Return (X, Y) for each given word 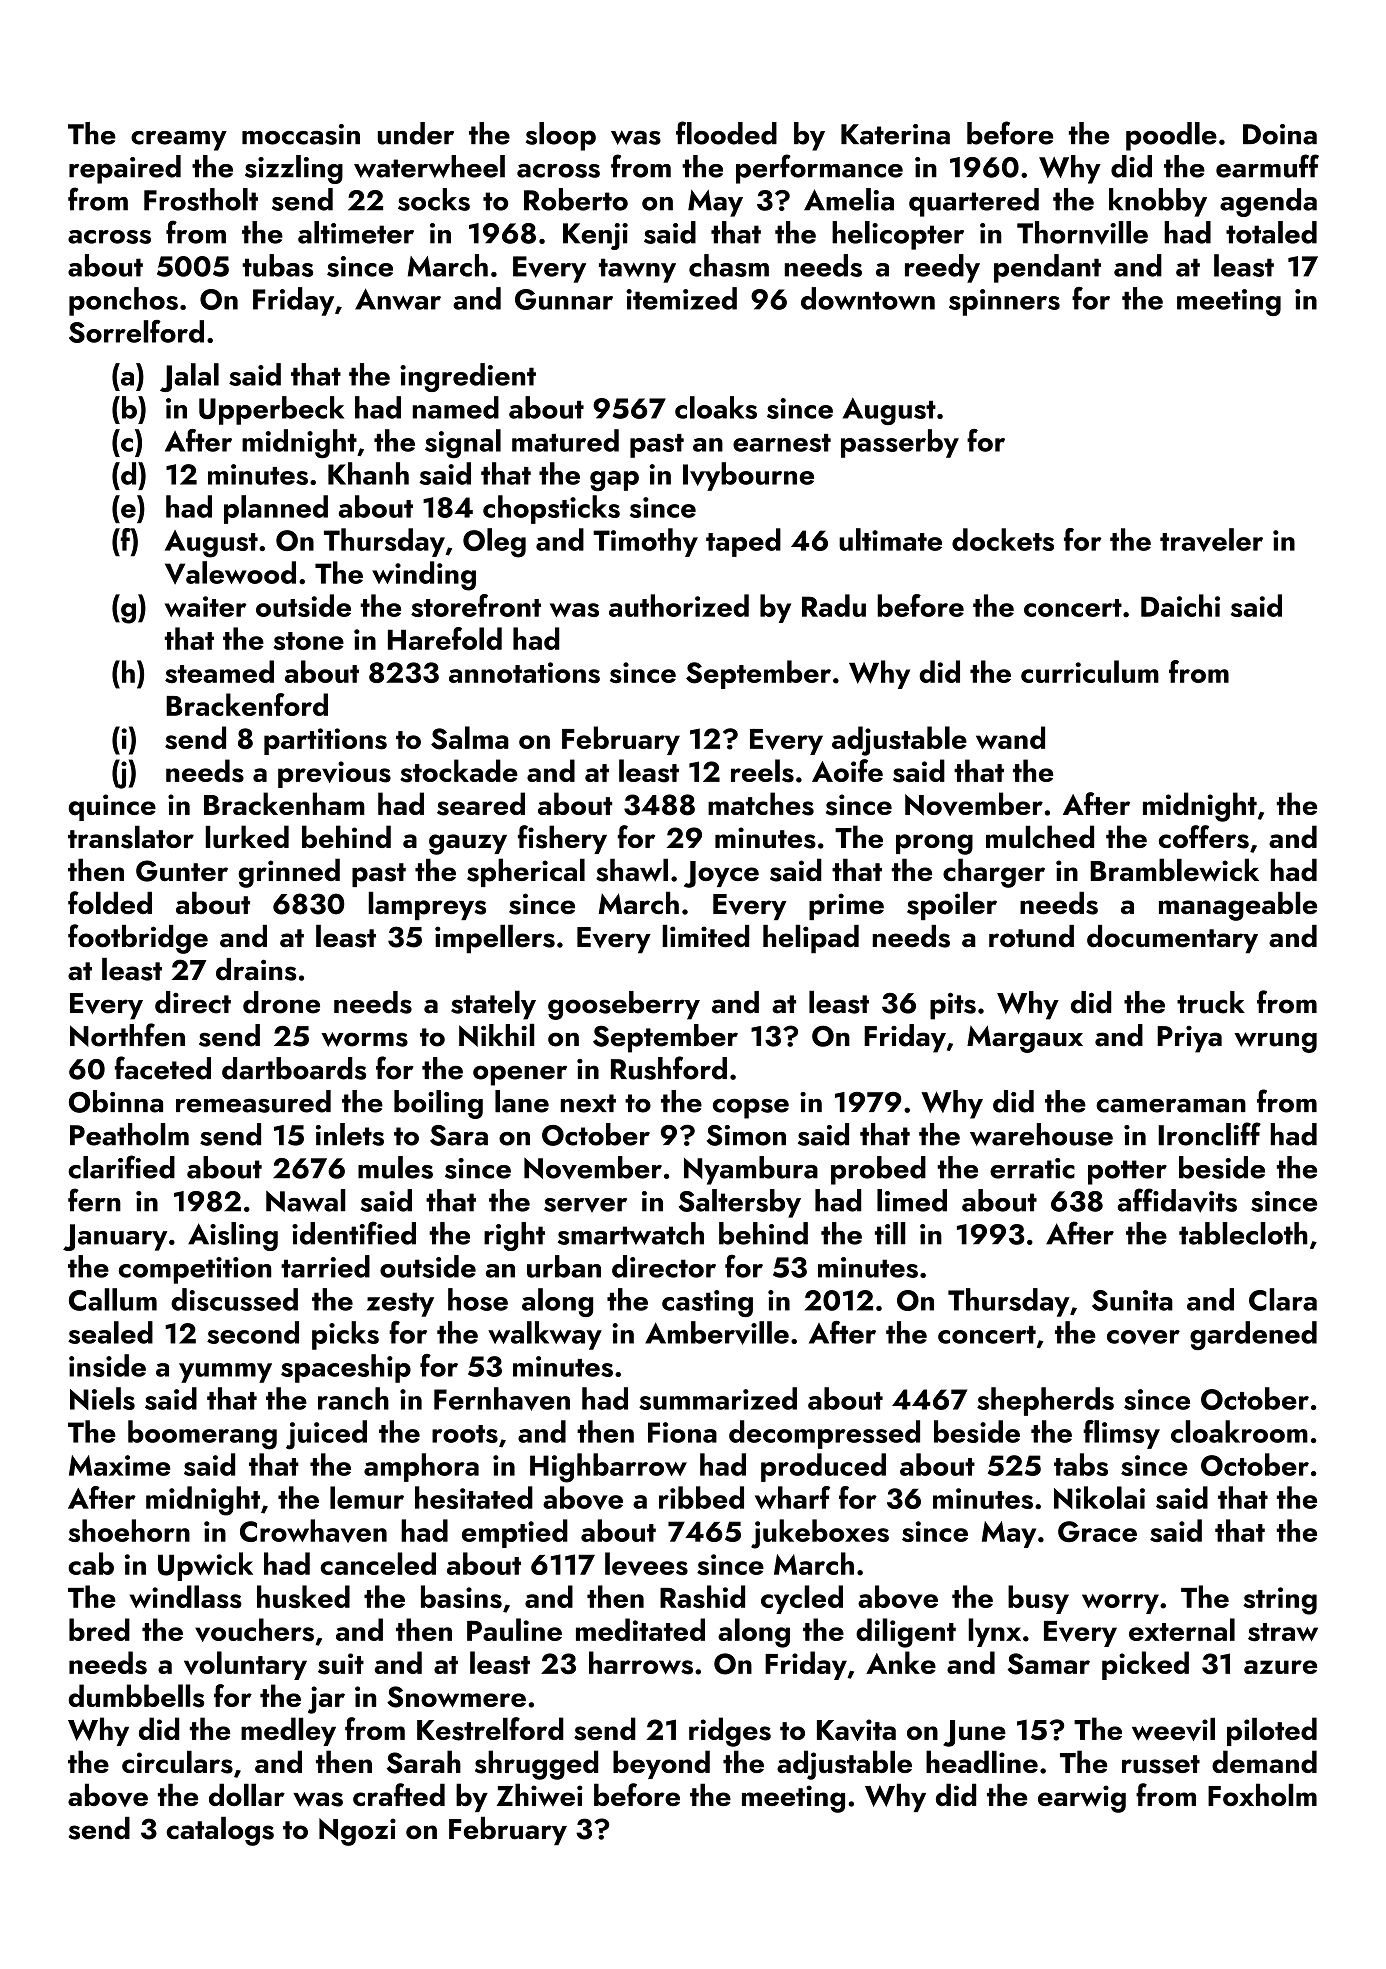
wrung (1275, 1042)
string (1280, 1601)
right (514, 1236)
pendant (1047, 268)
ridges (730, 1732)
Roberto (576, 199)
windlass (186, 1597)
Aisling (233, 1236)
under (416, 133)
